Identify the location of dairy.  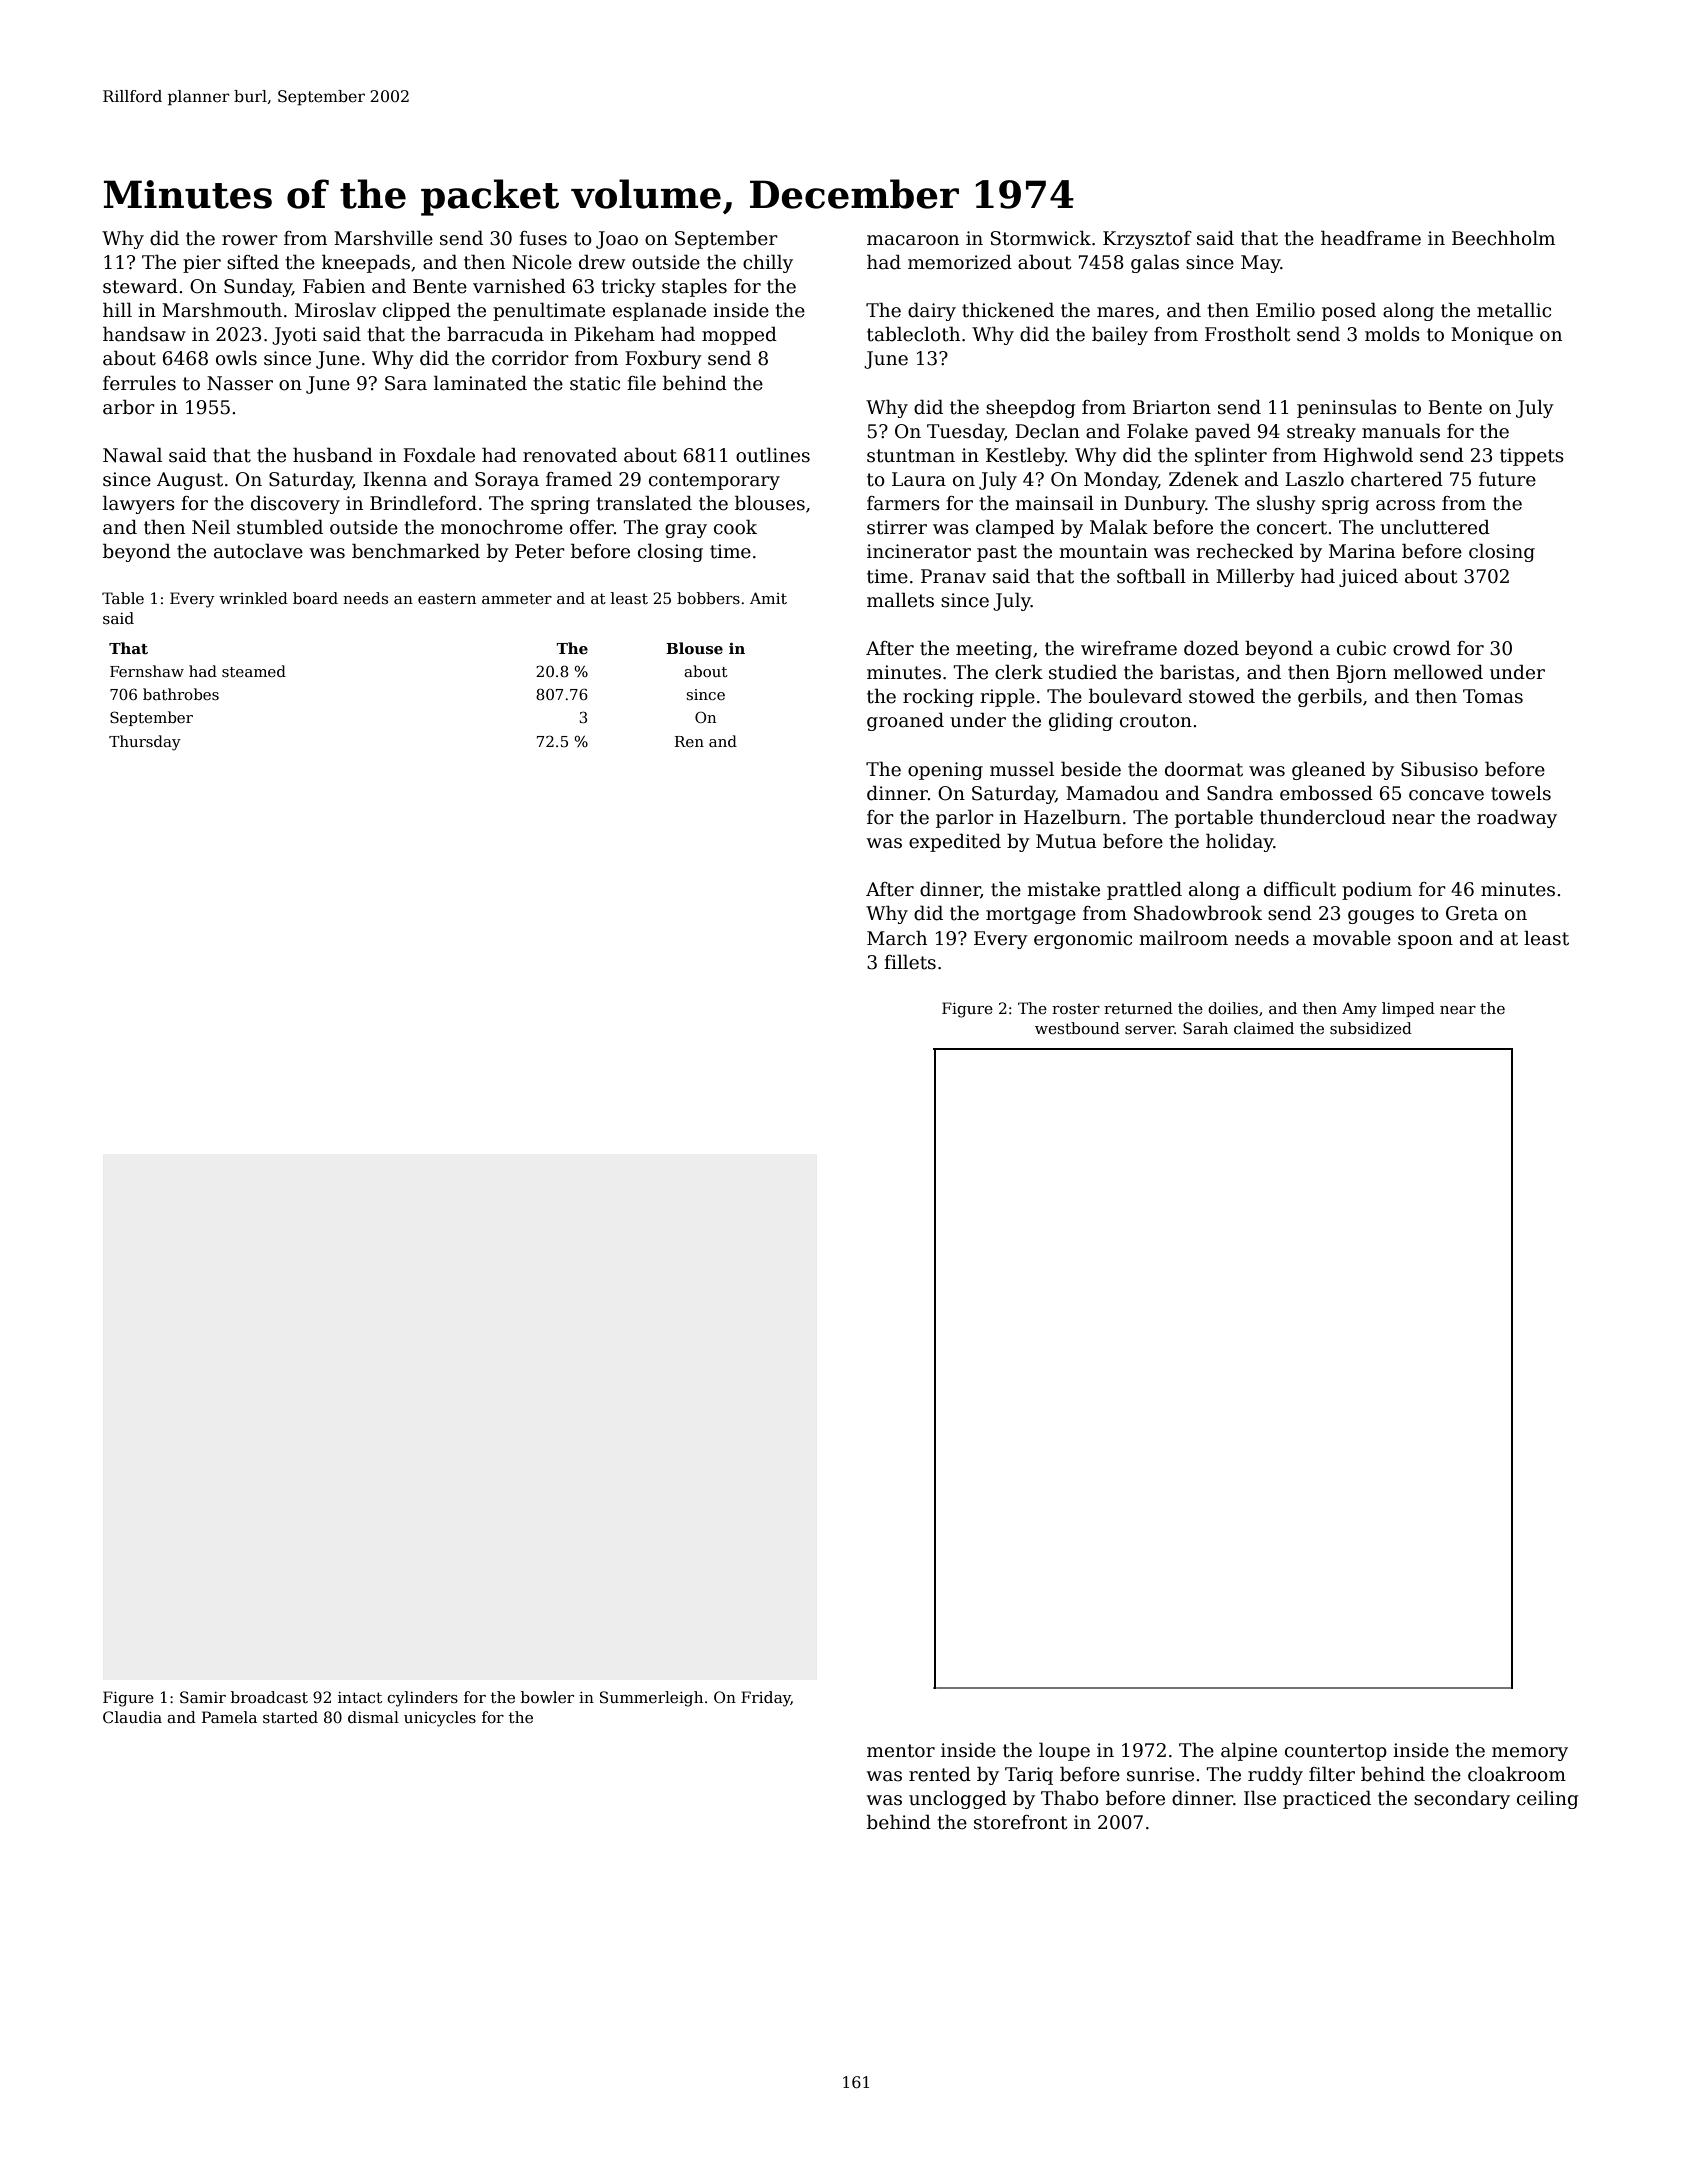
(932, 311).
